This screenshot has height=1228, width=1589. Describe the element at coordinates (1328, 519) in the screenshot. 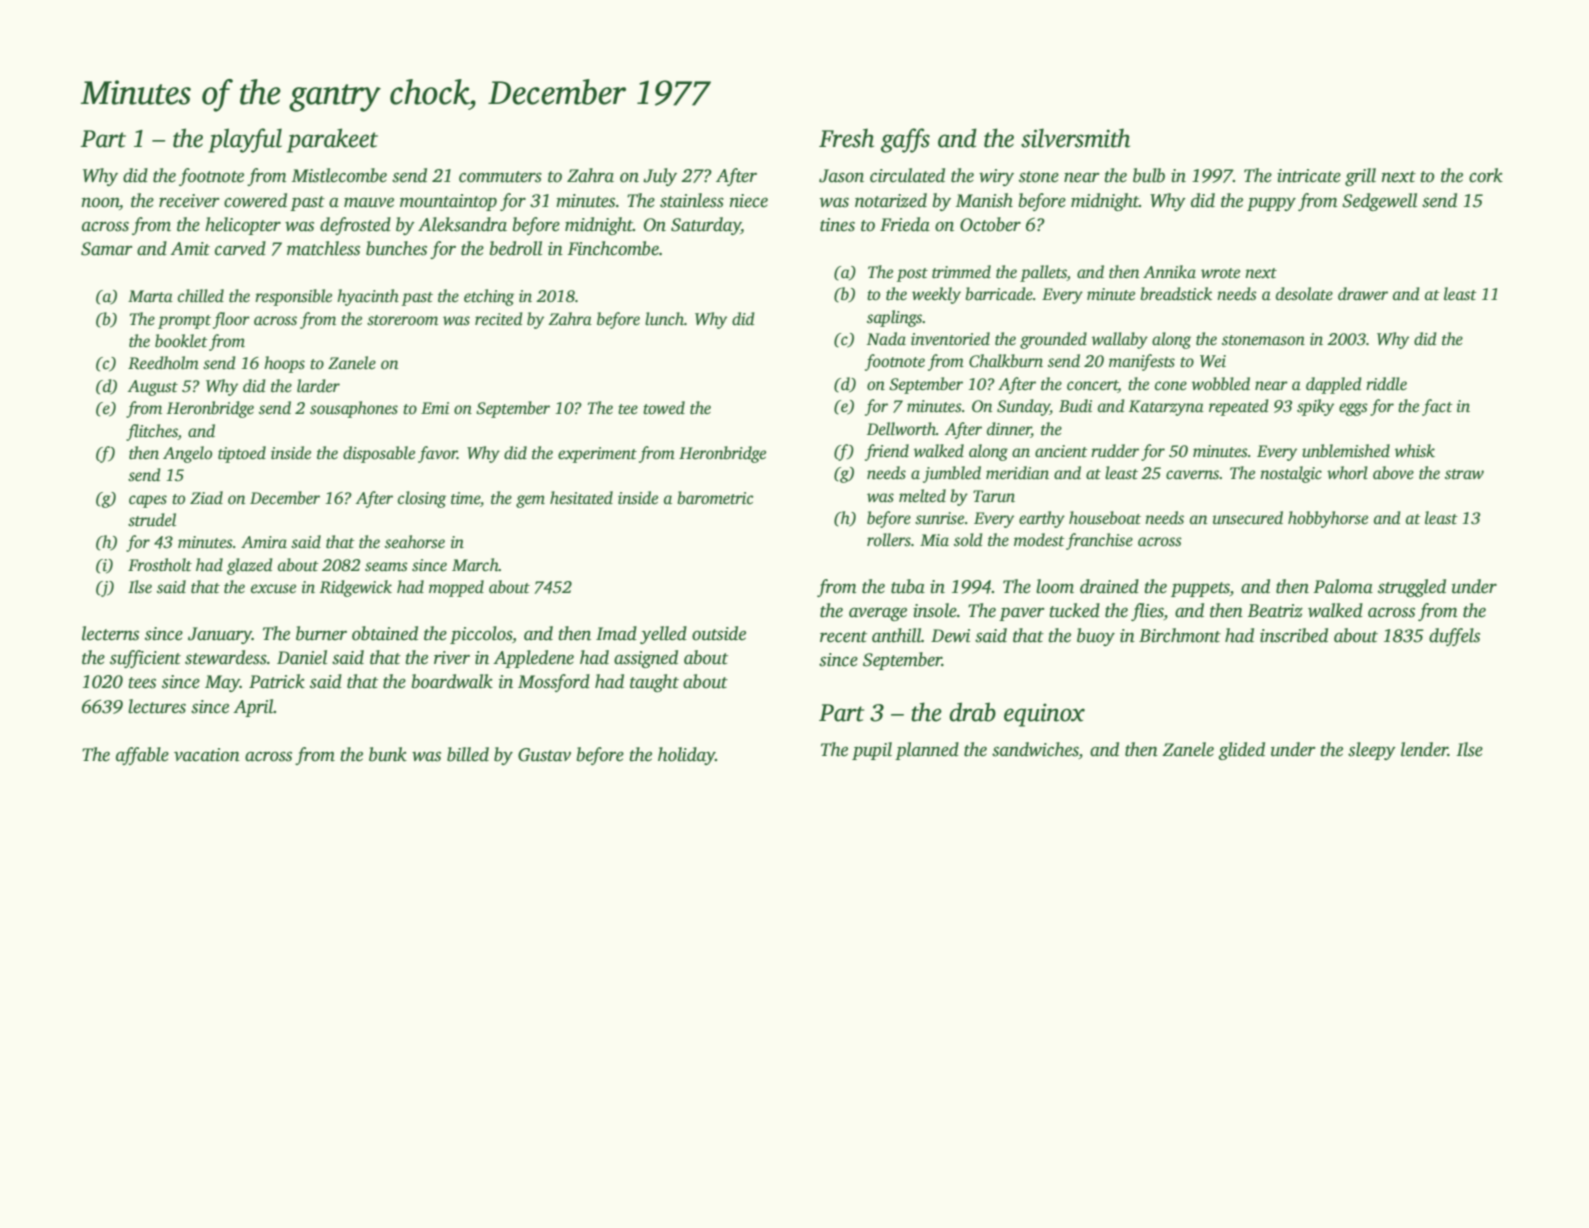

I see `hobbyhorse` at that location.
